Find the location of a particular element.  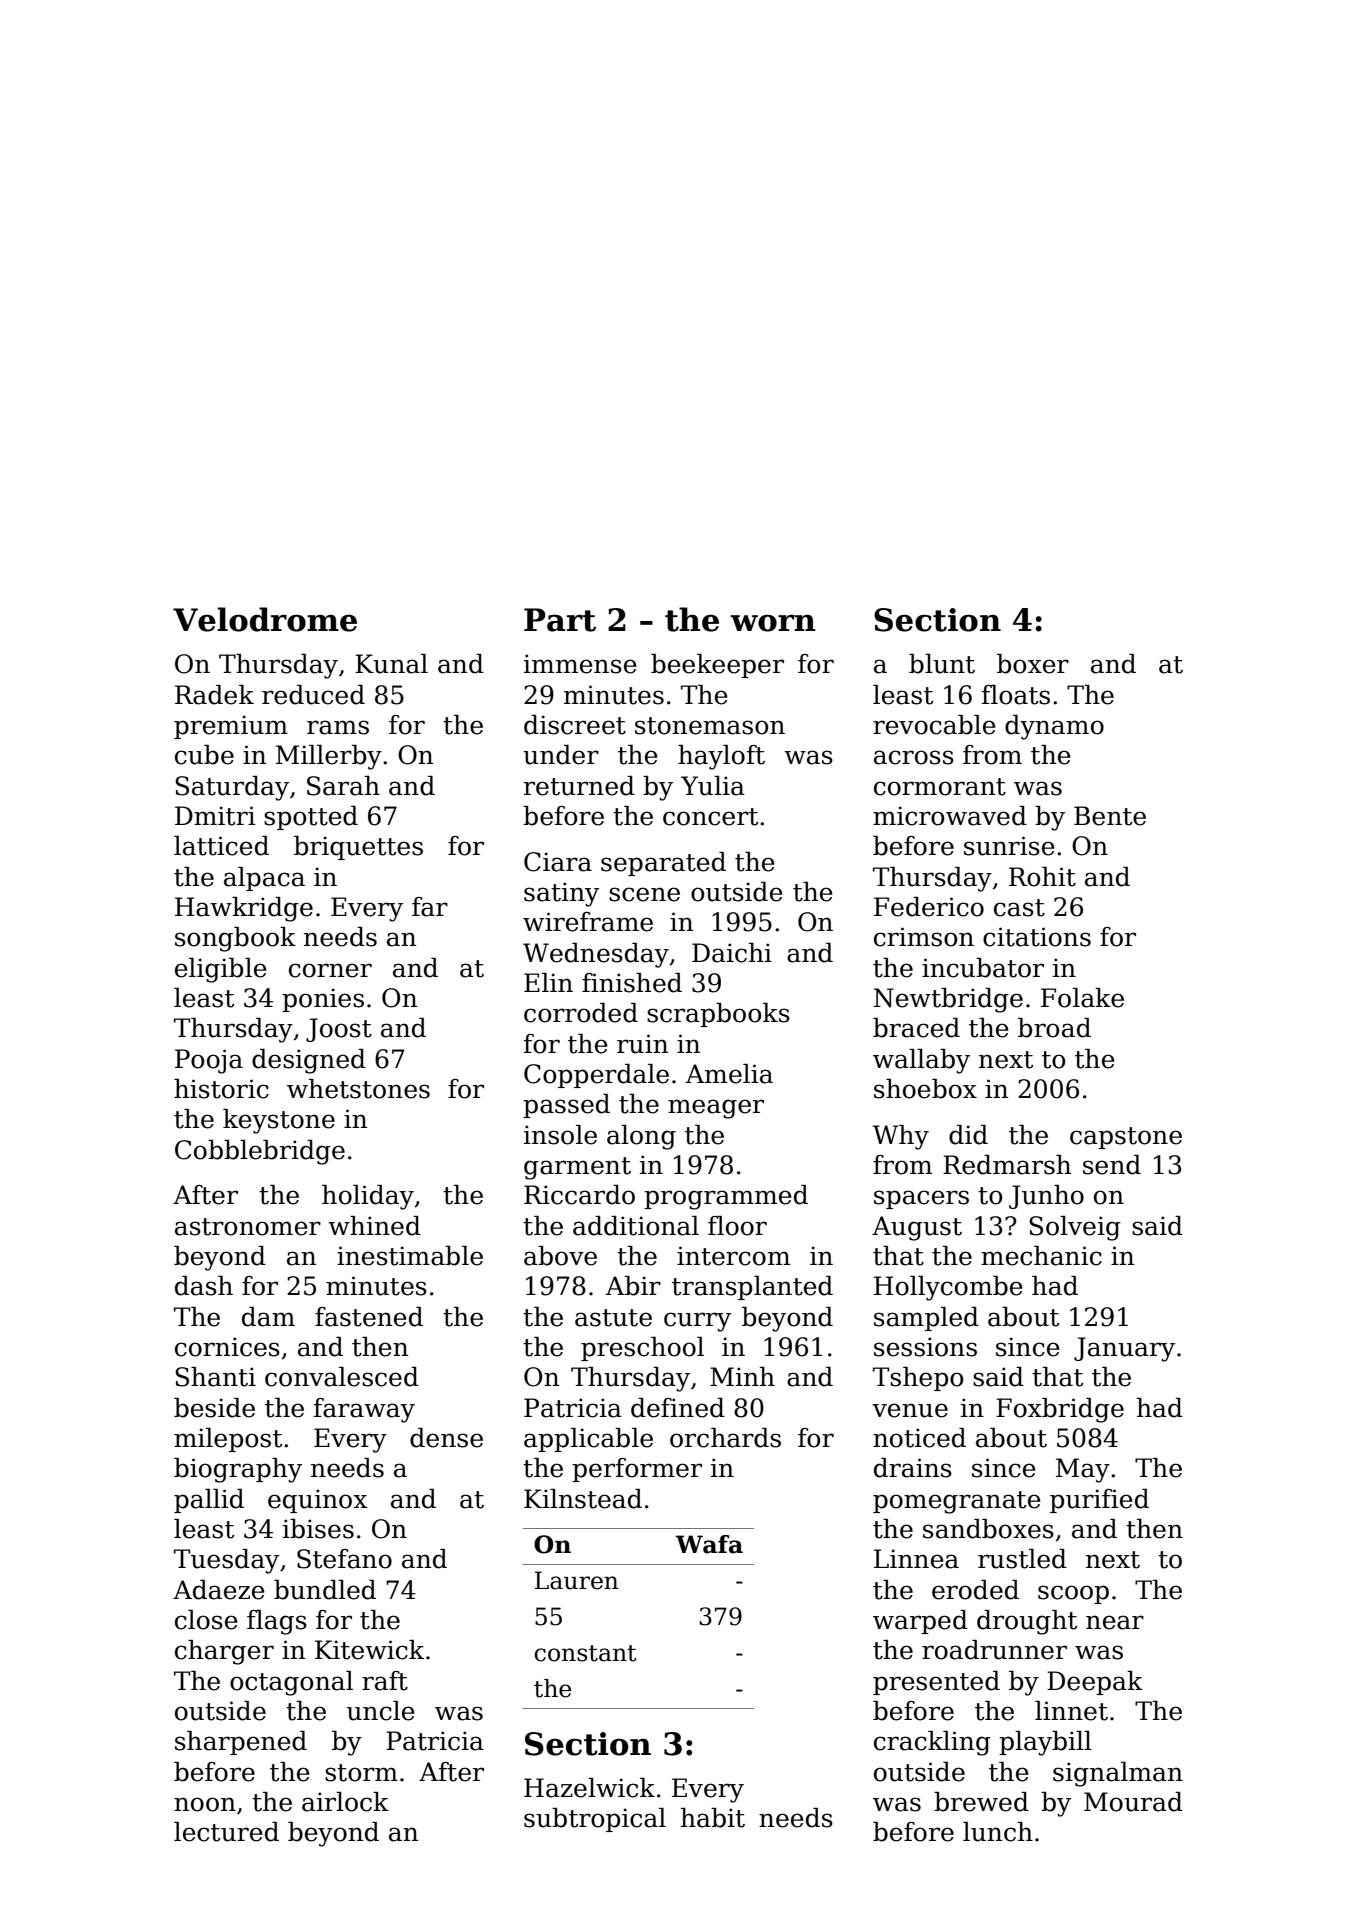

Part is located at coordinates (560, 620).
